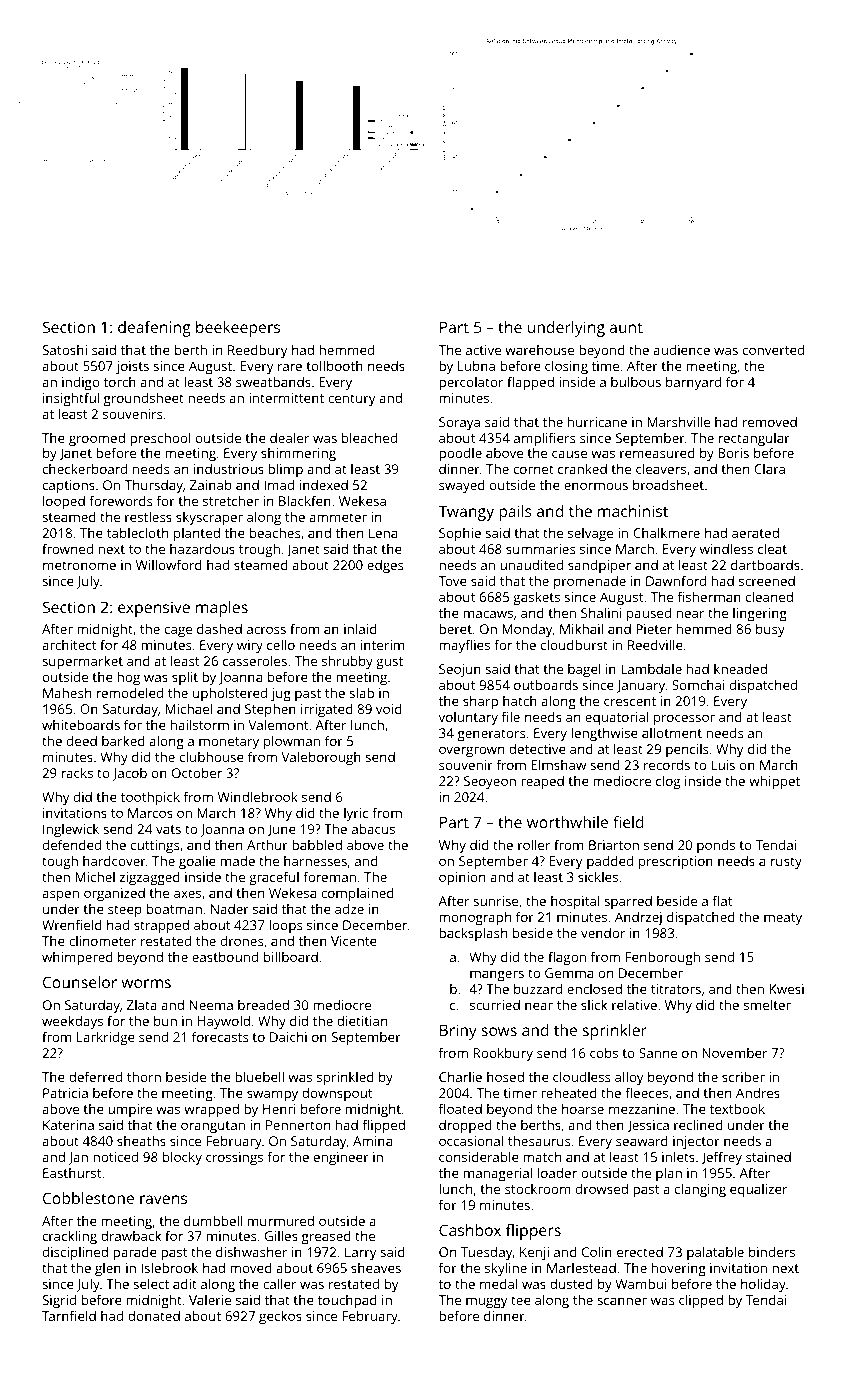  What do you see at coordinates (60, 895) in the image?
I see `aspen` at bounding box center [60, 895].
